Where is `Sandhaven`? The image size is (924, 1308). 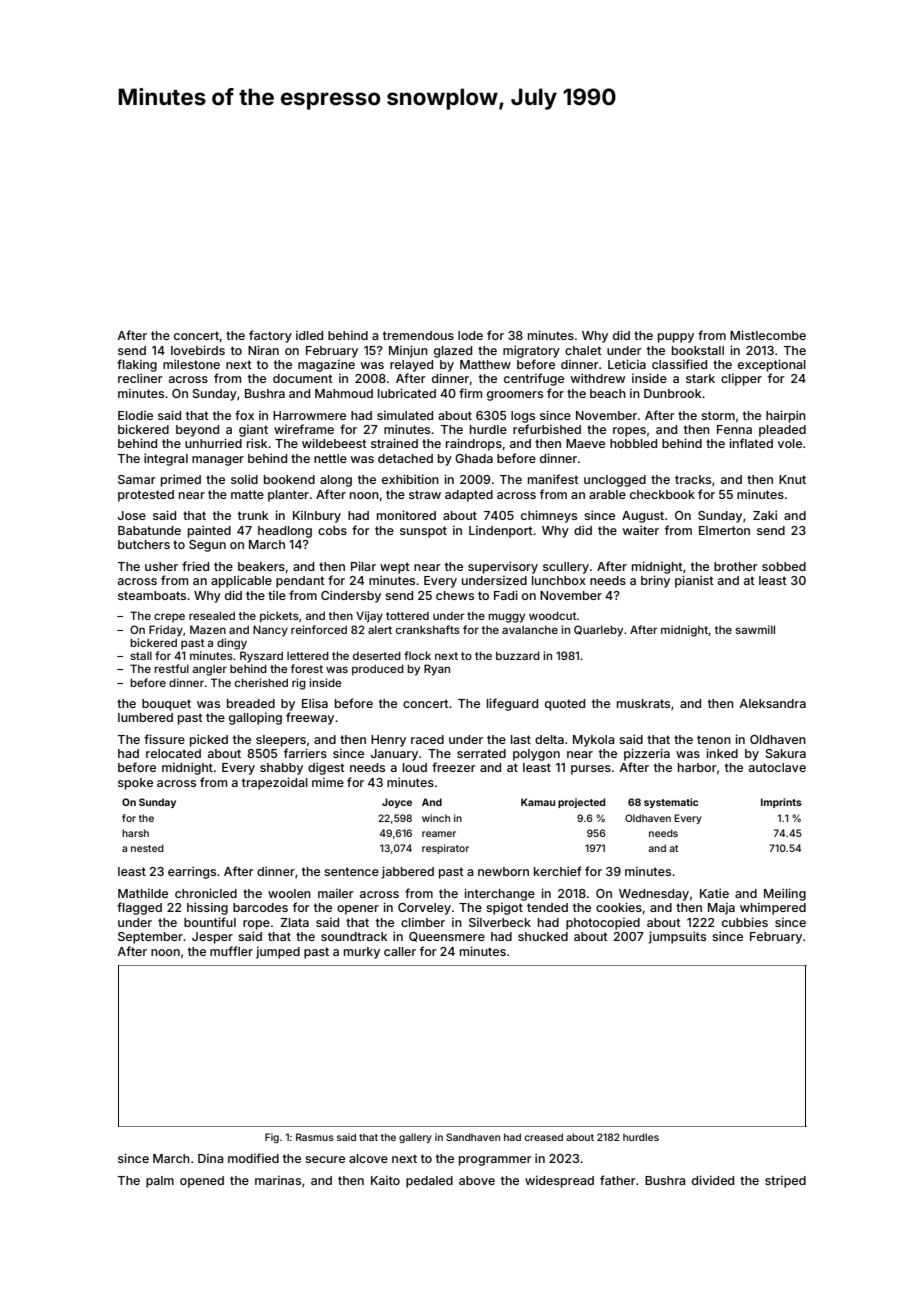
Sandhaven is located at coordinates (473, 1137).
